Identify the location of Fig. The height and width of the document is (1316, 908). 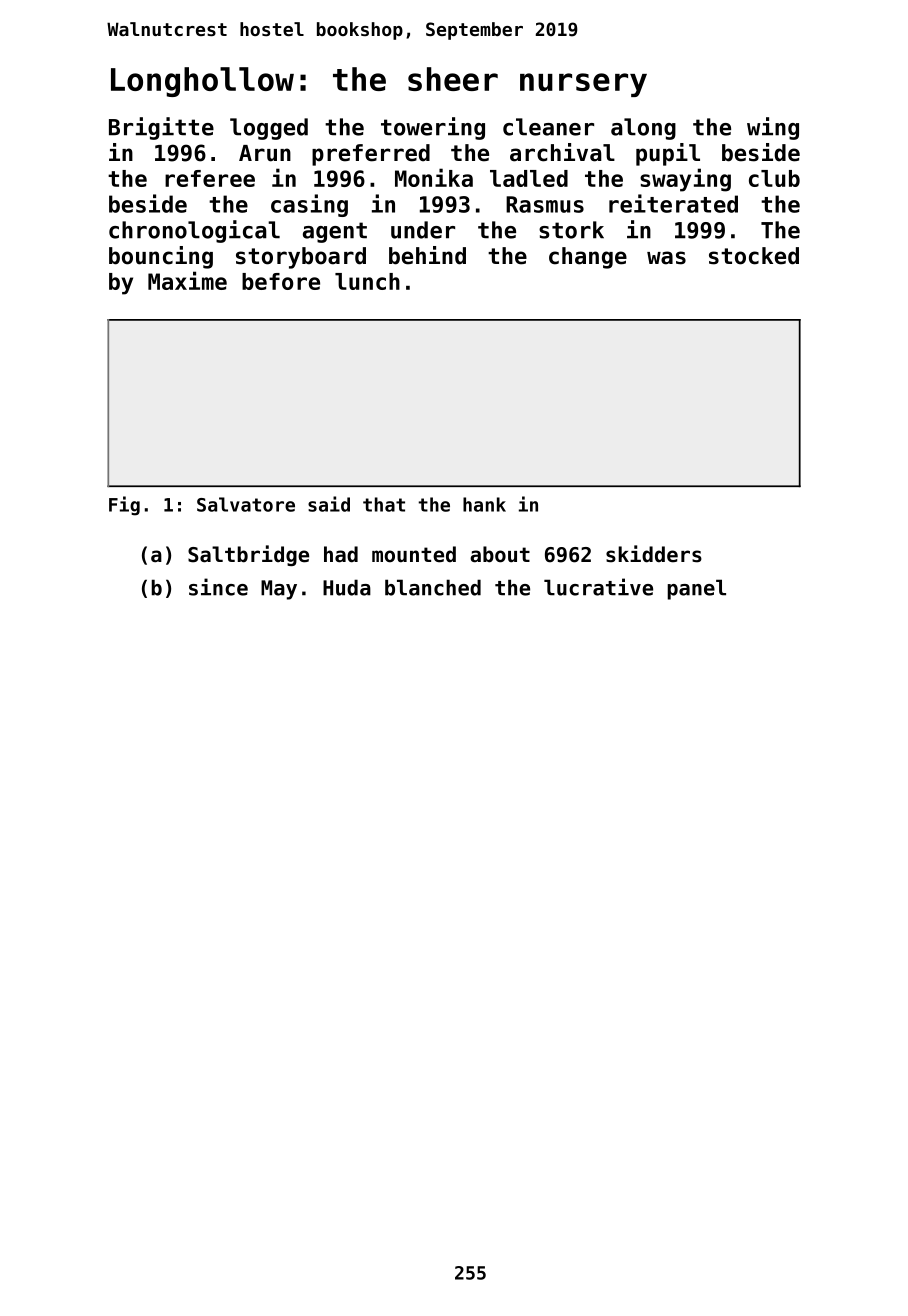
(124, 506).
